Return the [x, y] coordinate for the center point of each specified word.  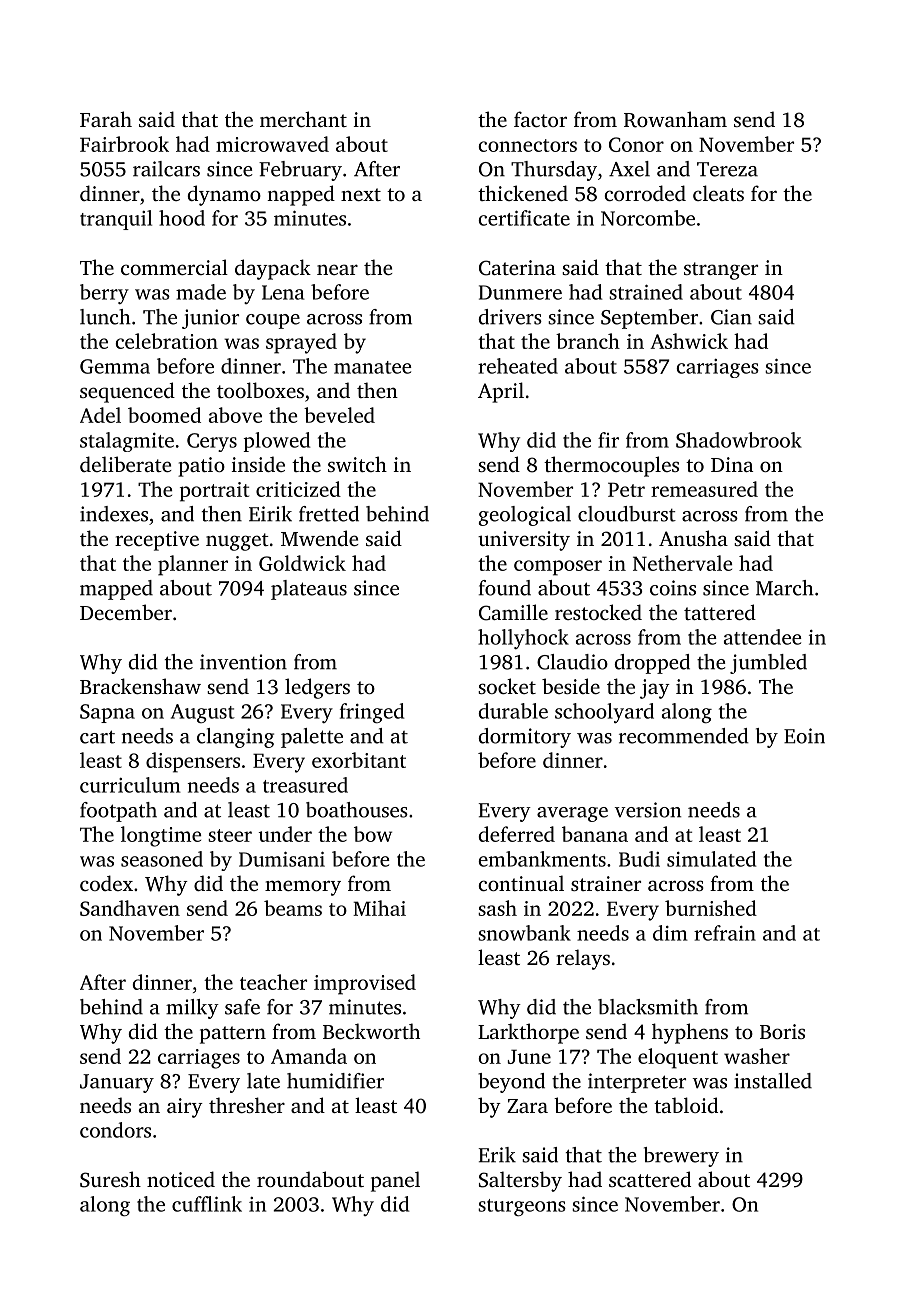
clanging [235, 738]
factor [540, 119]
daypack [273, 269]
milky [192, 1009]
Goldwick [302, 563]
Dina [732, 464]
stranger [721, 271]
